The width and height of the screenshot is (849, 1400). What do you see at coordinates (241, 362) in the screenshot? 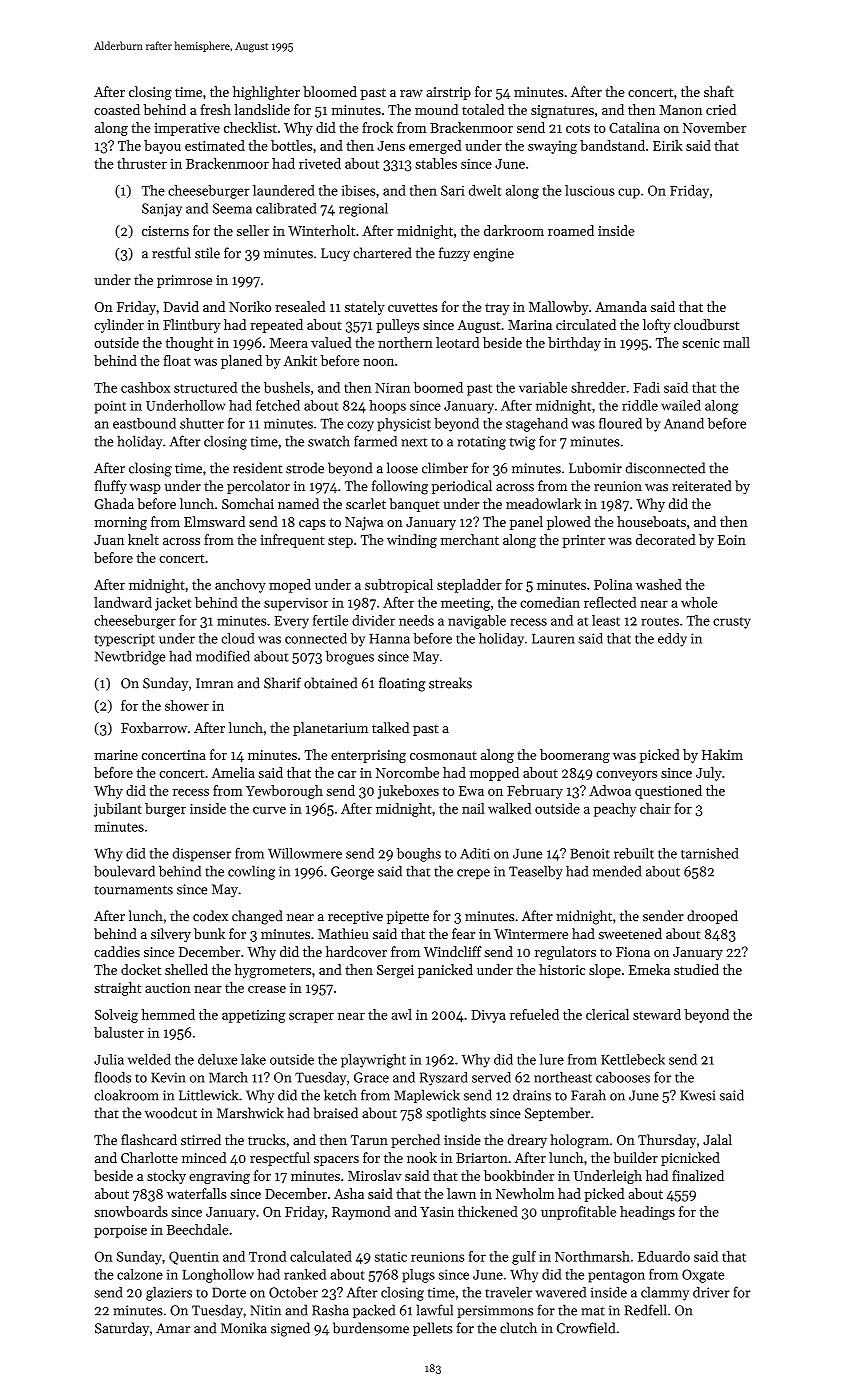
I see `planed` at bounding box center [241, 362].
